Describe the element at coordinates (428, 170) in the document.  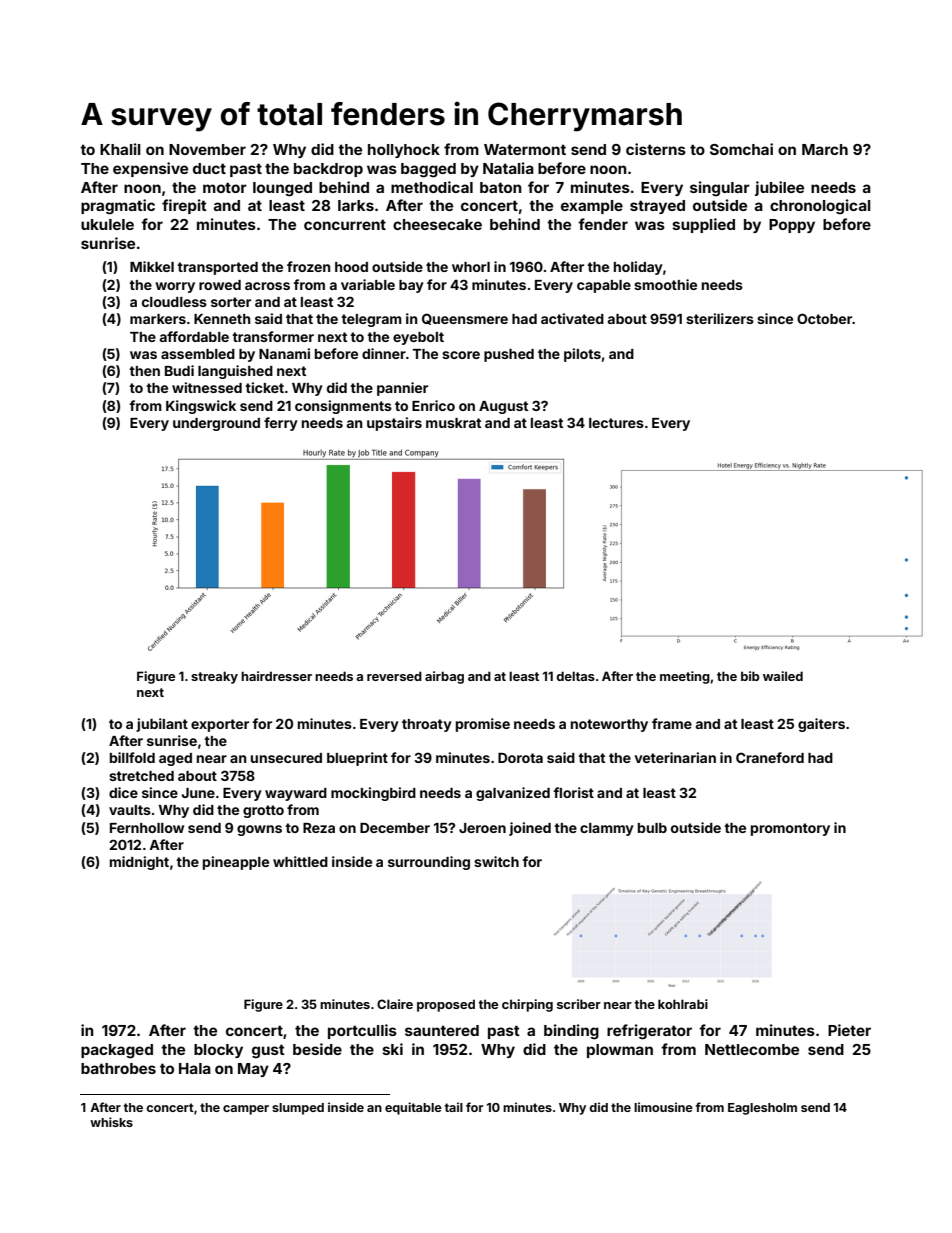
I see `bagged` at that location.
